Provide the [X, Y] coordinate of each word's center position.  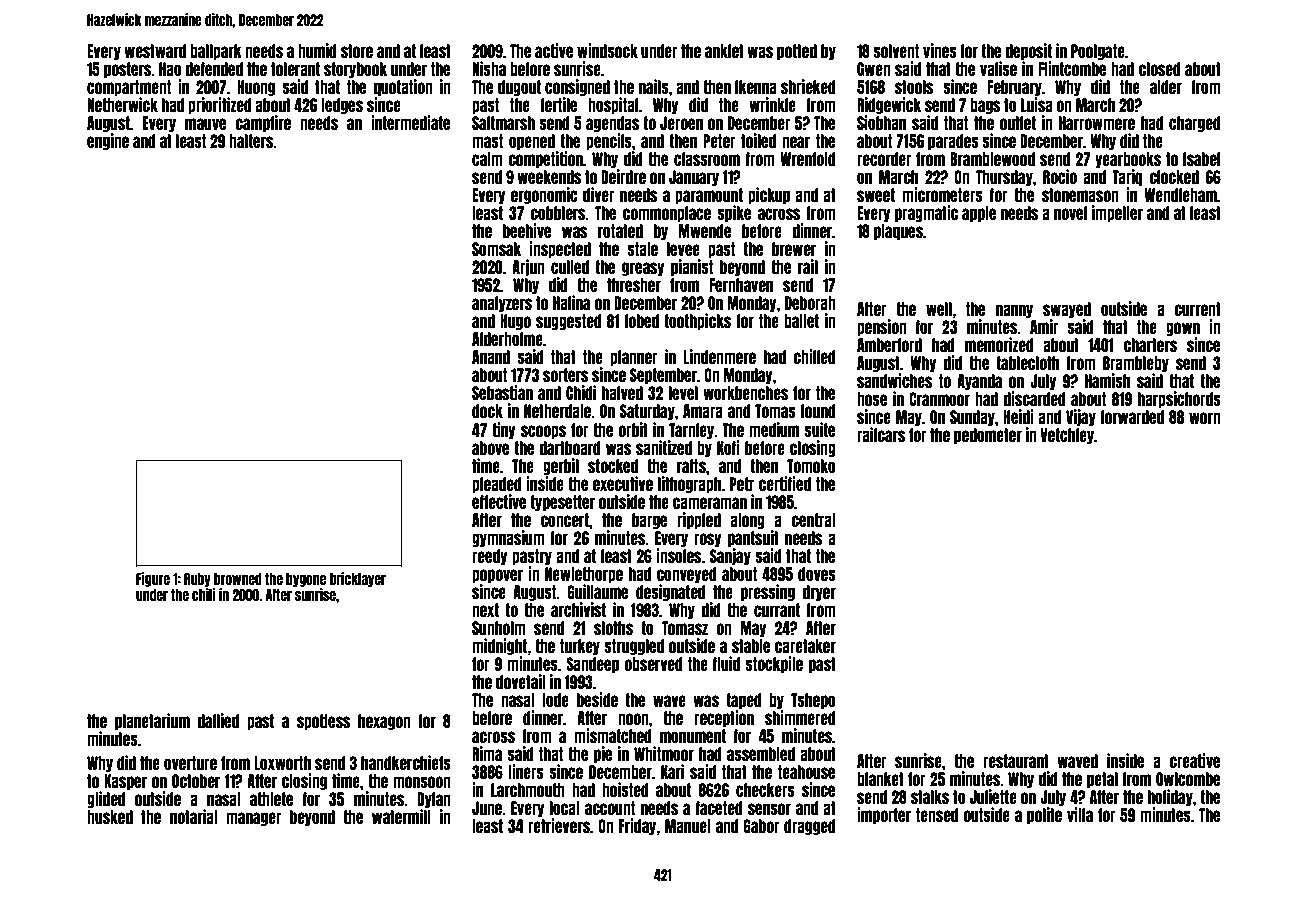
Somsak [496, 249]
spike [734, 213]
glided [106, 799]
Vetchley [1067, 436]
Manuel [688, 826]
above [490, 448]
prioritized [220, 105]
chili [204, 594]
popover [497, 576]
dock [487, 411]
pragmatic [926, 213]
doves [817, 574]
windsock [607, 50]
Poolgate [1098, 52]
